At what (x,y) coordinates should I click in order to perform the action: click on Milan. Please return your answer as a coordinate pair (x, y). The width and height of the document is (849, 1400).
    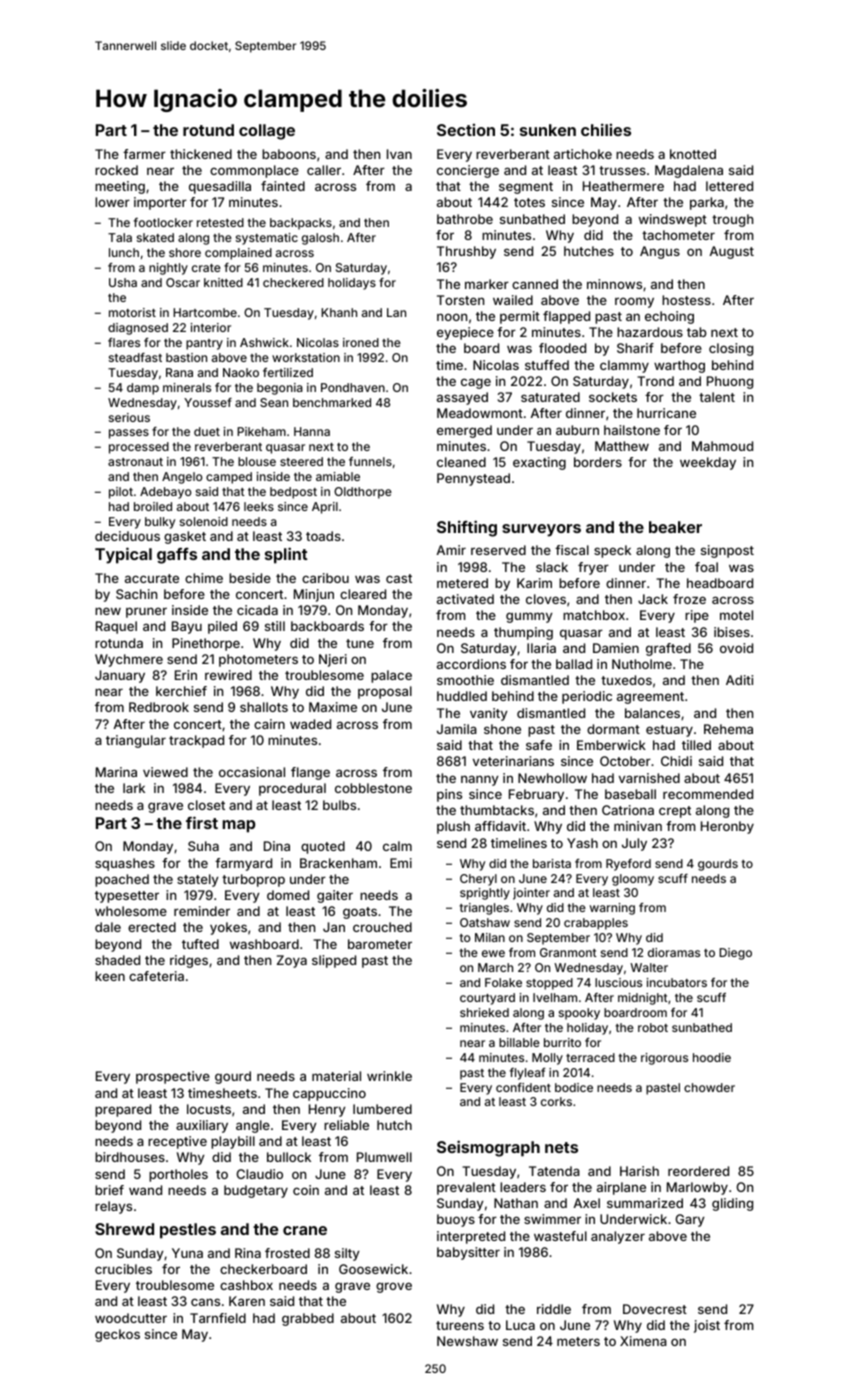
    Looking at the image, I should click on (490, 937).
